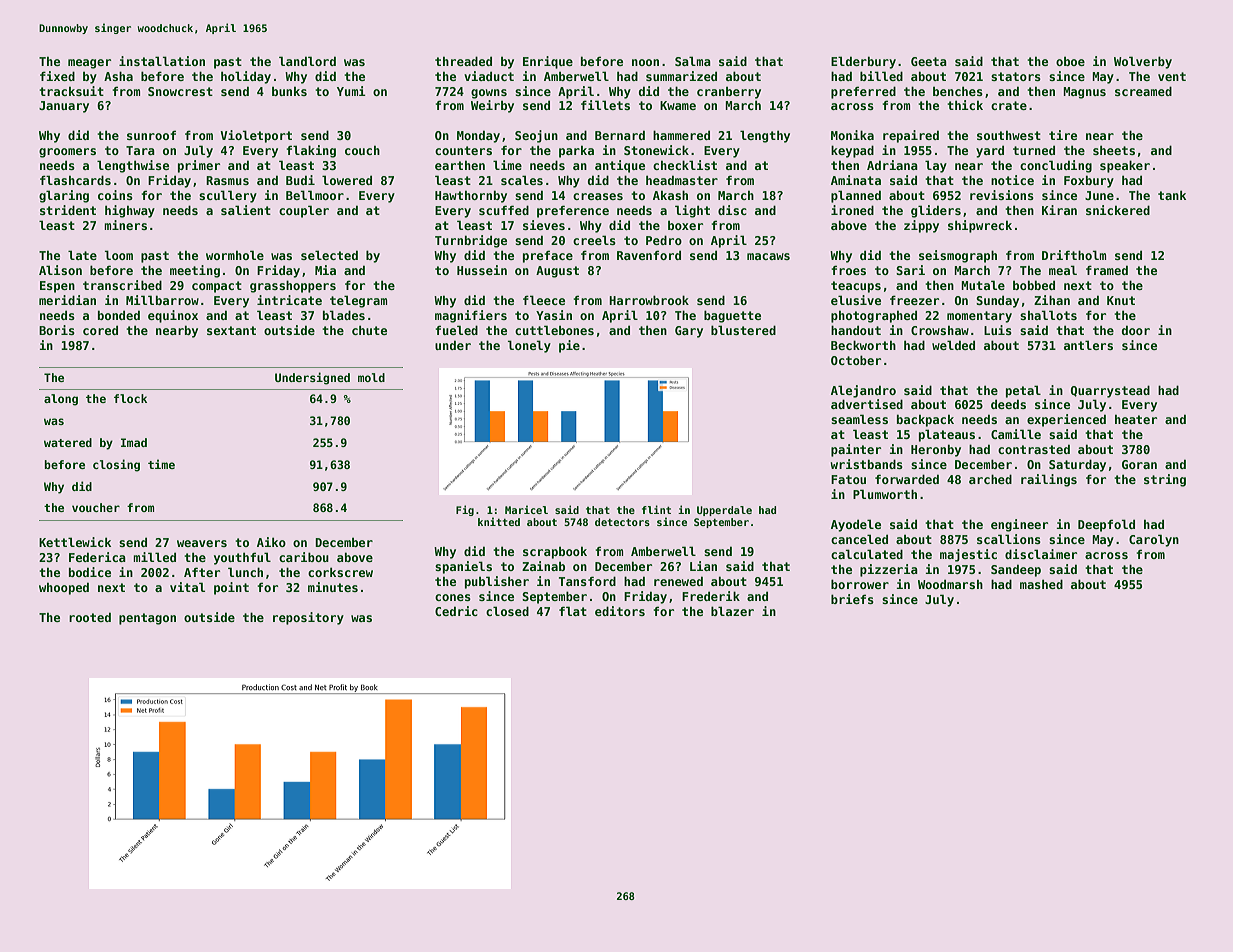  I want to click on Violetport, so click(256, 136).
